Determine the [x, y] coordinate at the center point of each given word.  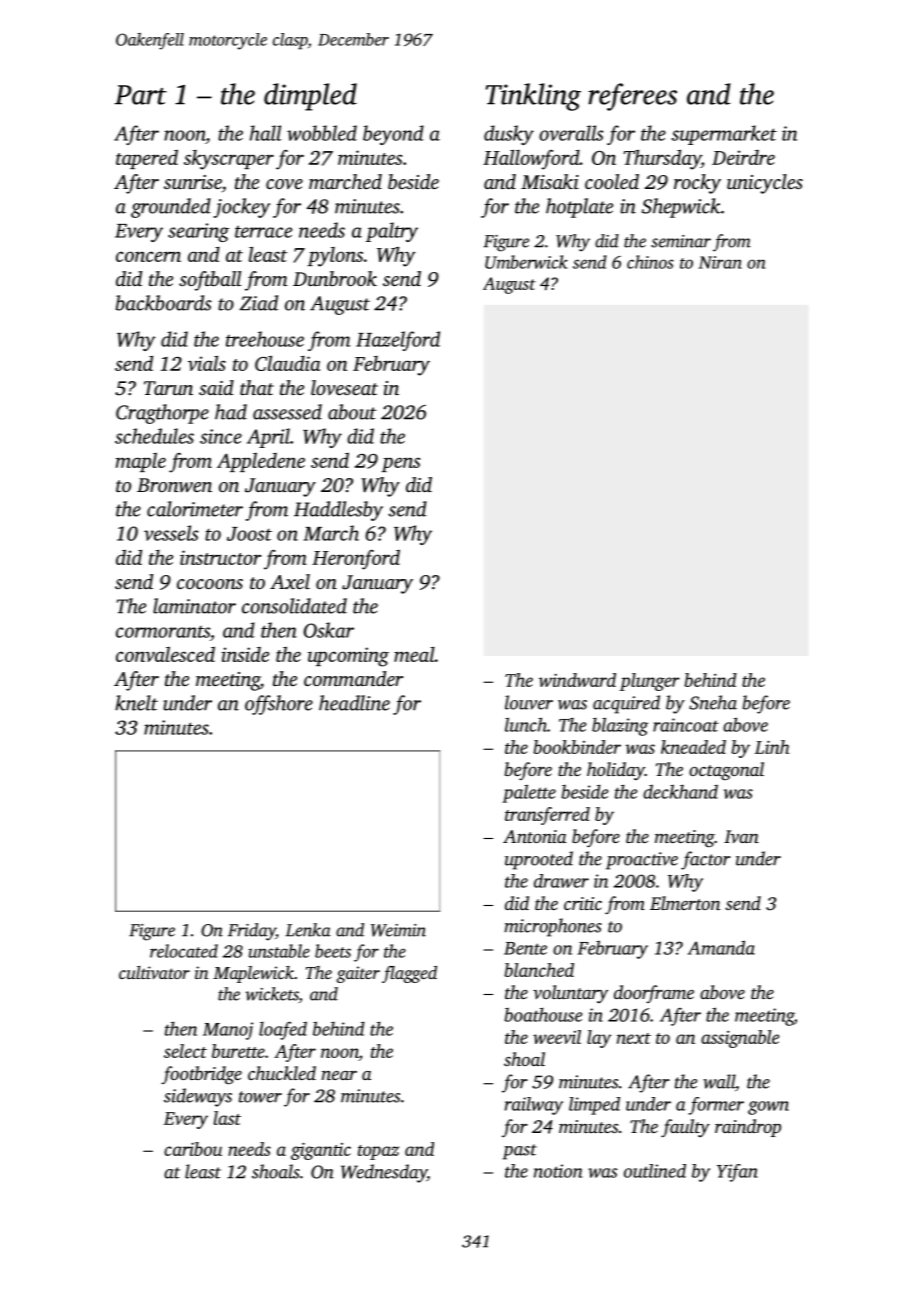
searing [198, 232]
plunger [650, 682]
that [257, 387]
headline [354, 703]
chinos [650, 262]
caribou [193, 1149]
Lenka [308, 930]
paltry [392, 232]
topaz [378, 1152]
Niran [720, 262]
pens [400, 464]
